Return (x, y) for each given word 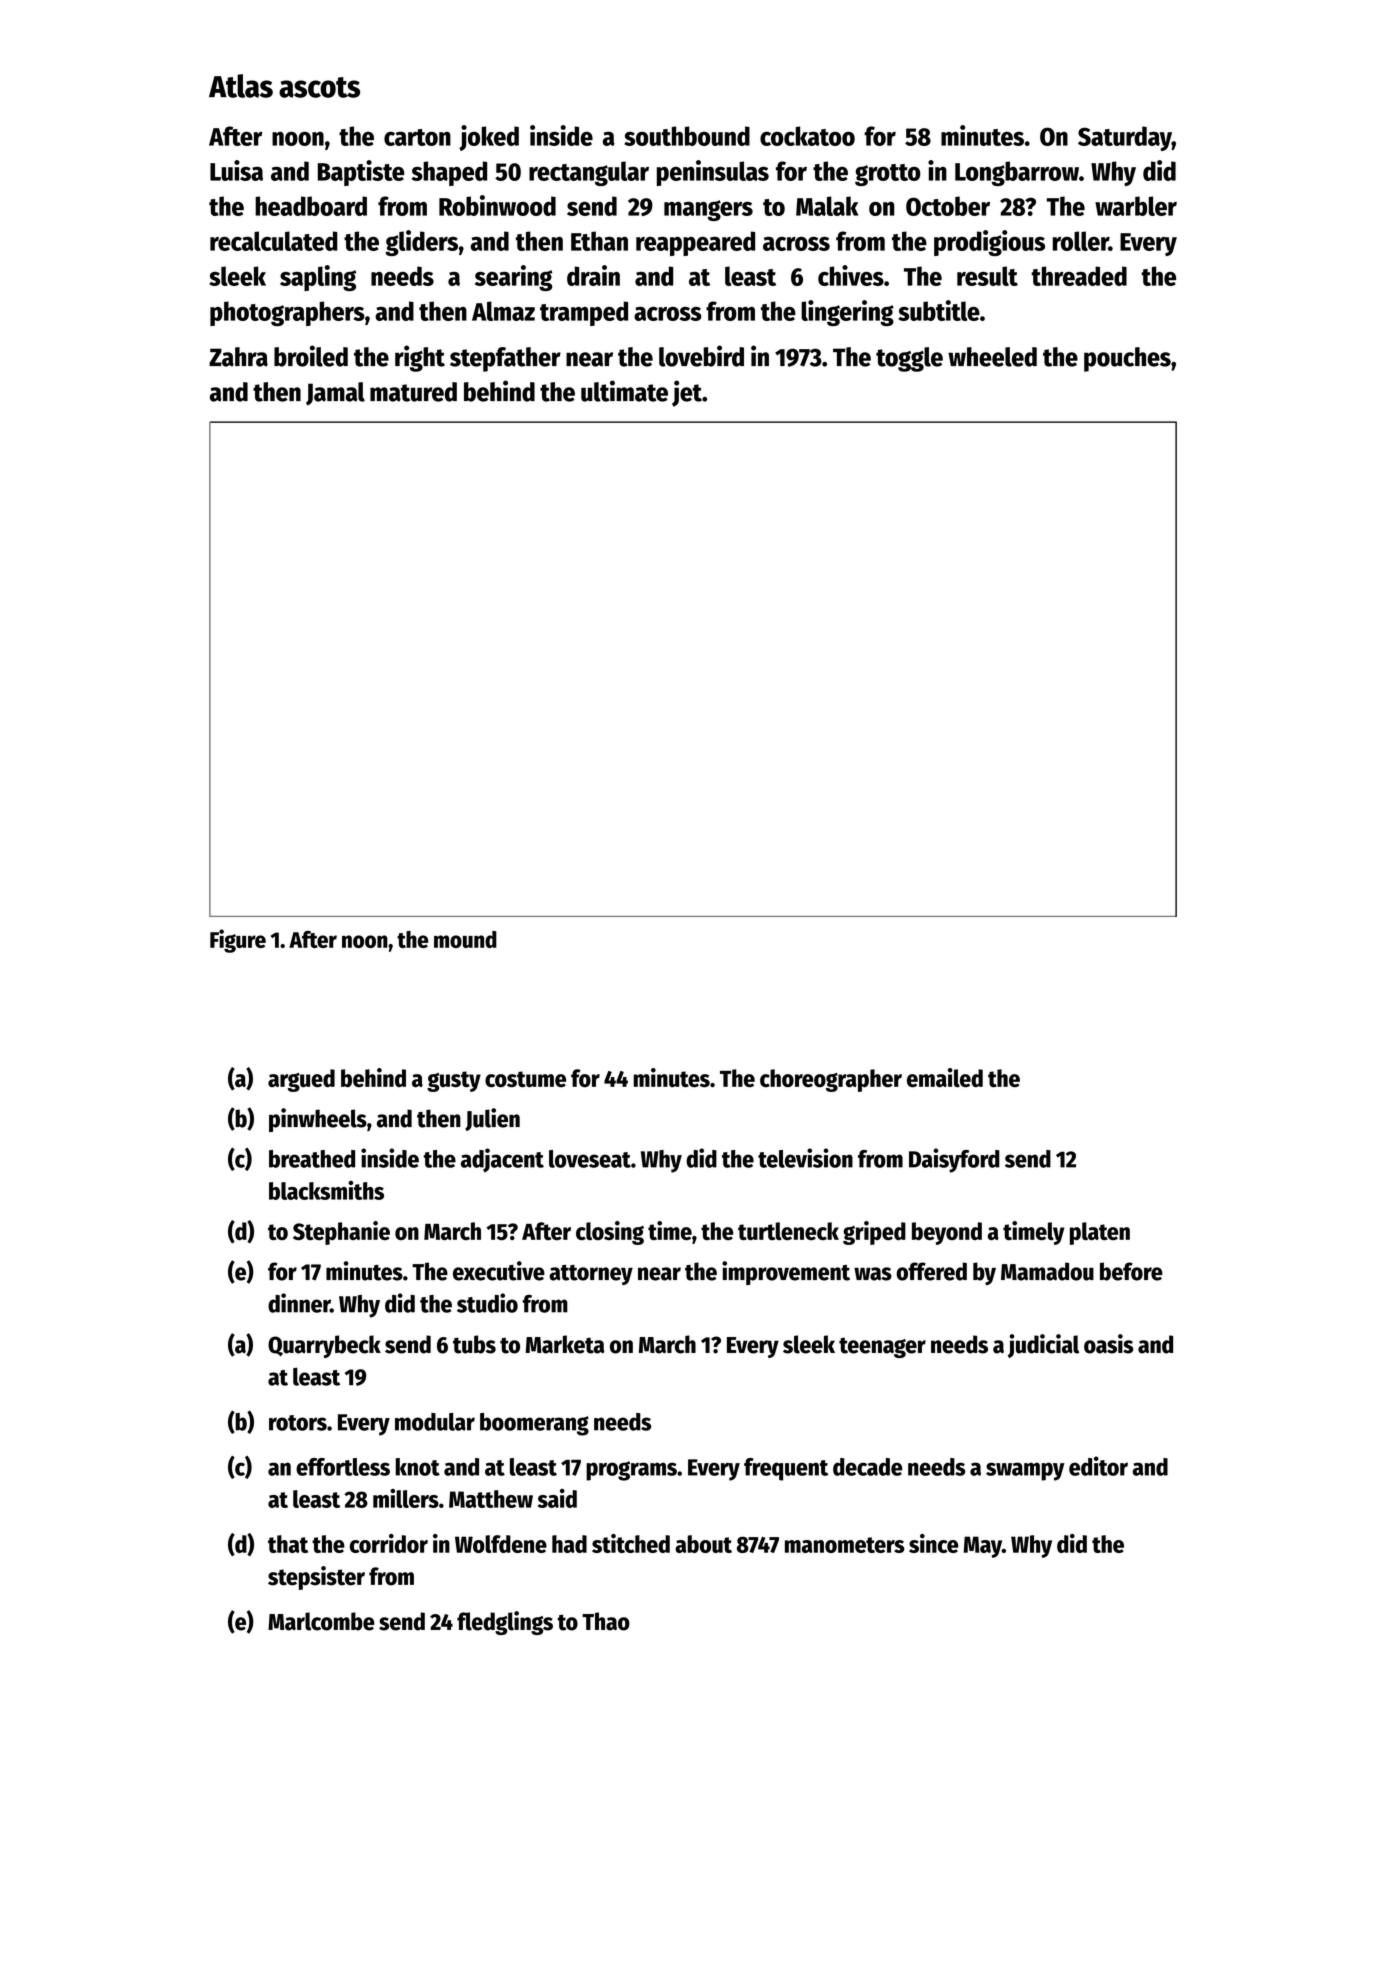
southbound (687, 136)
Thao (606, 1621)
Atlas (241, 86)
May (982, 1547)
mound (465, 939)
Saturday (1125, 138)
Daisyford (954, 1160)
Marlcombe (321, 1621)
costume (525, 1079)
